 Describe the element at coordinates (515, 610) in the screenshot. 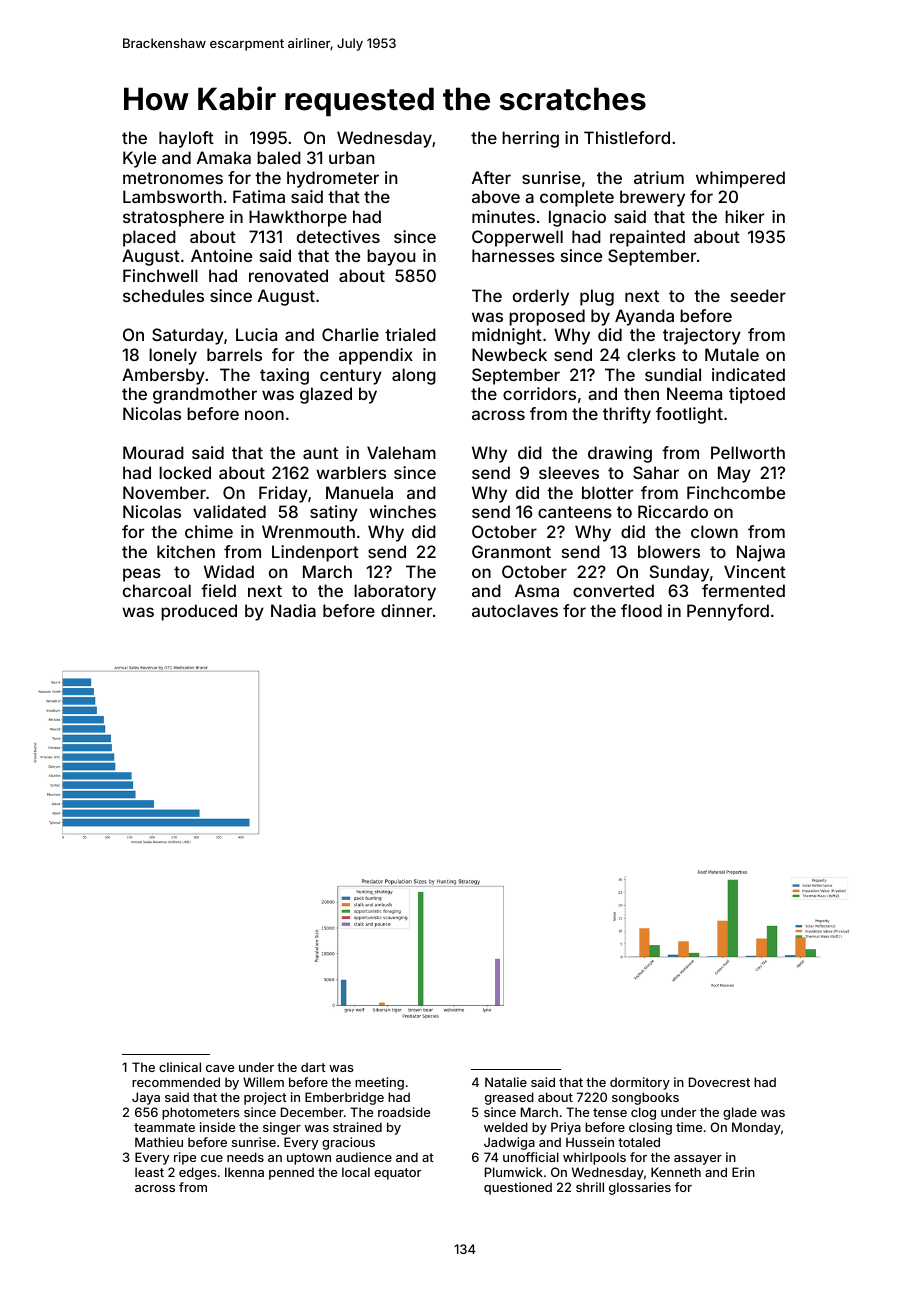

I see `autoclaves` at that location.
